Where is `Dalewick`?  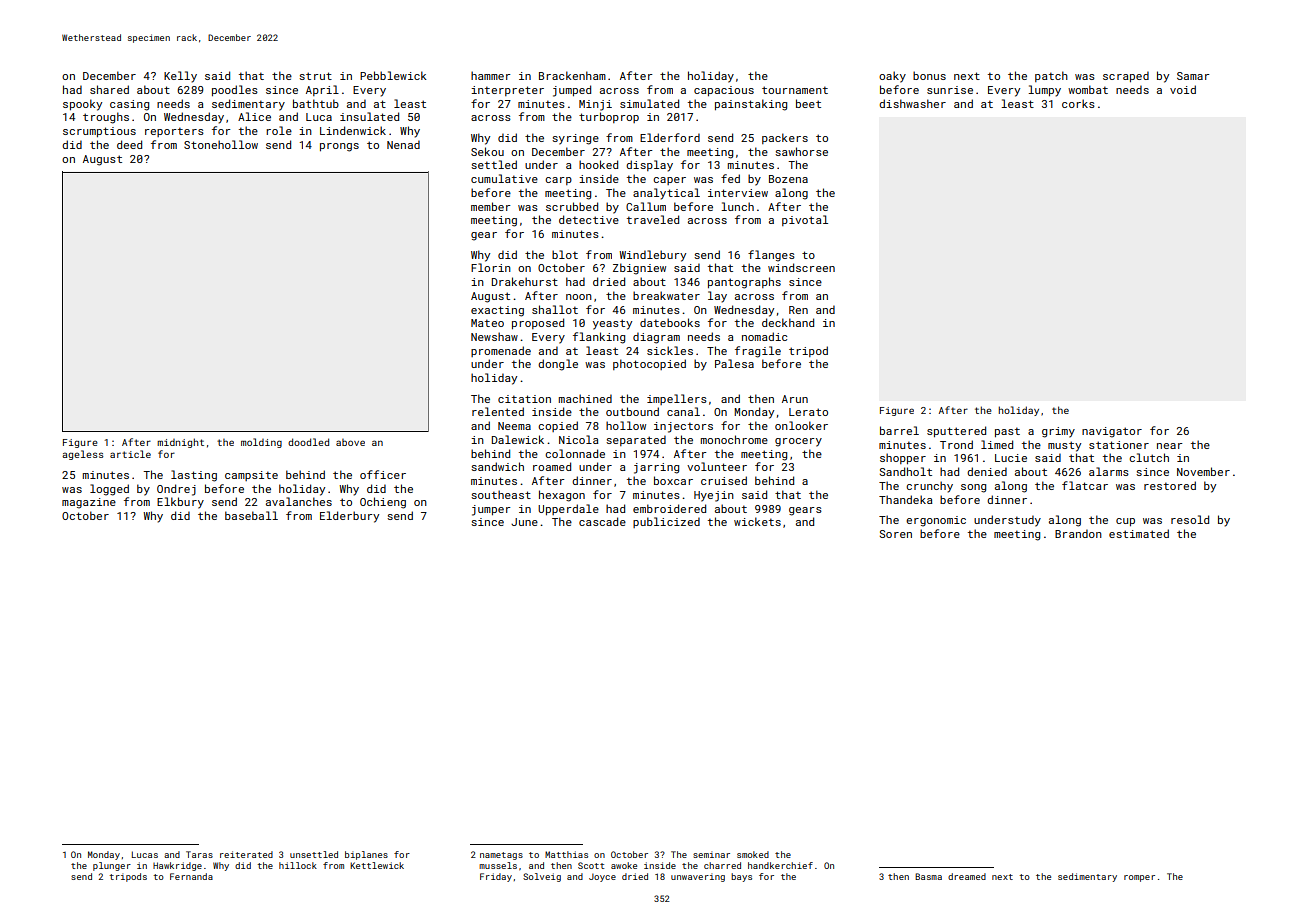
Dalewick is located at coordinates (518, 439).
